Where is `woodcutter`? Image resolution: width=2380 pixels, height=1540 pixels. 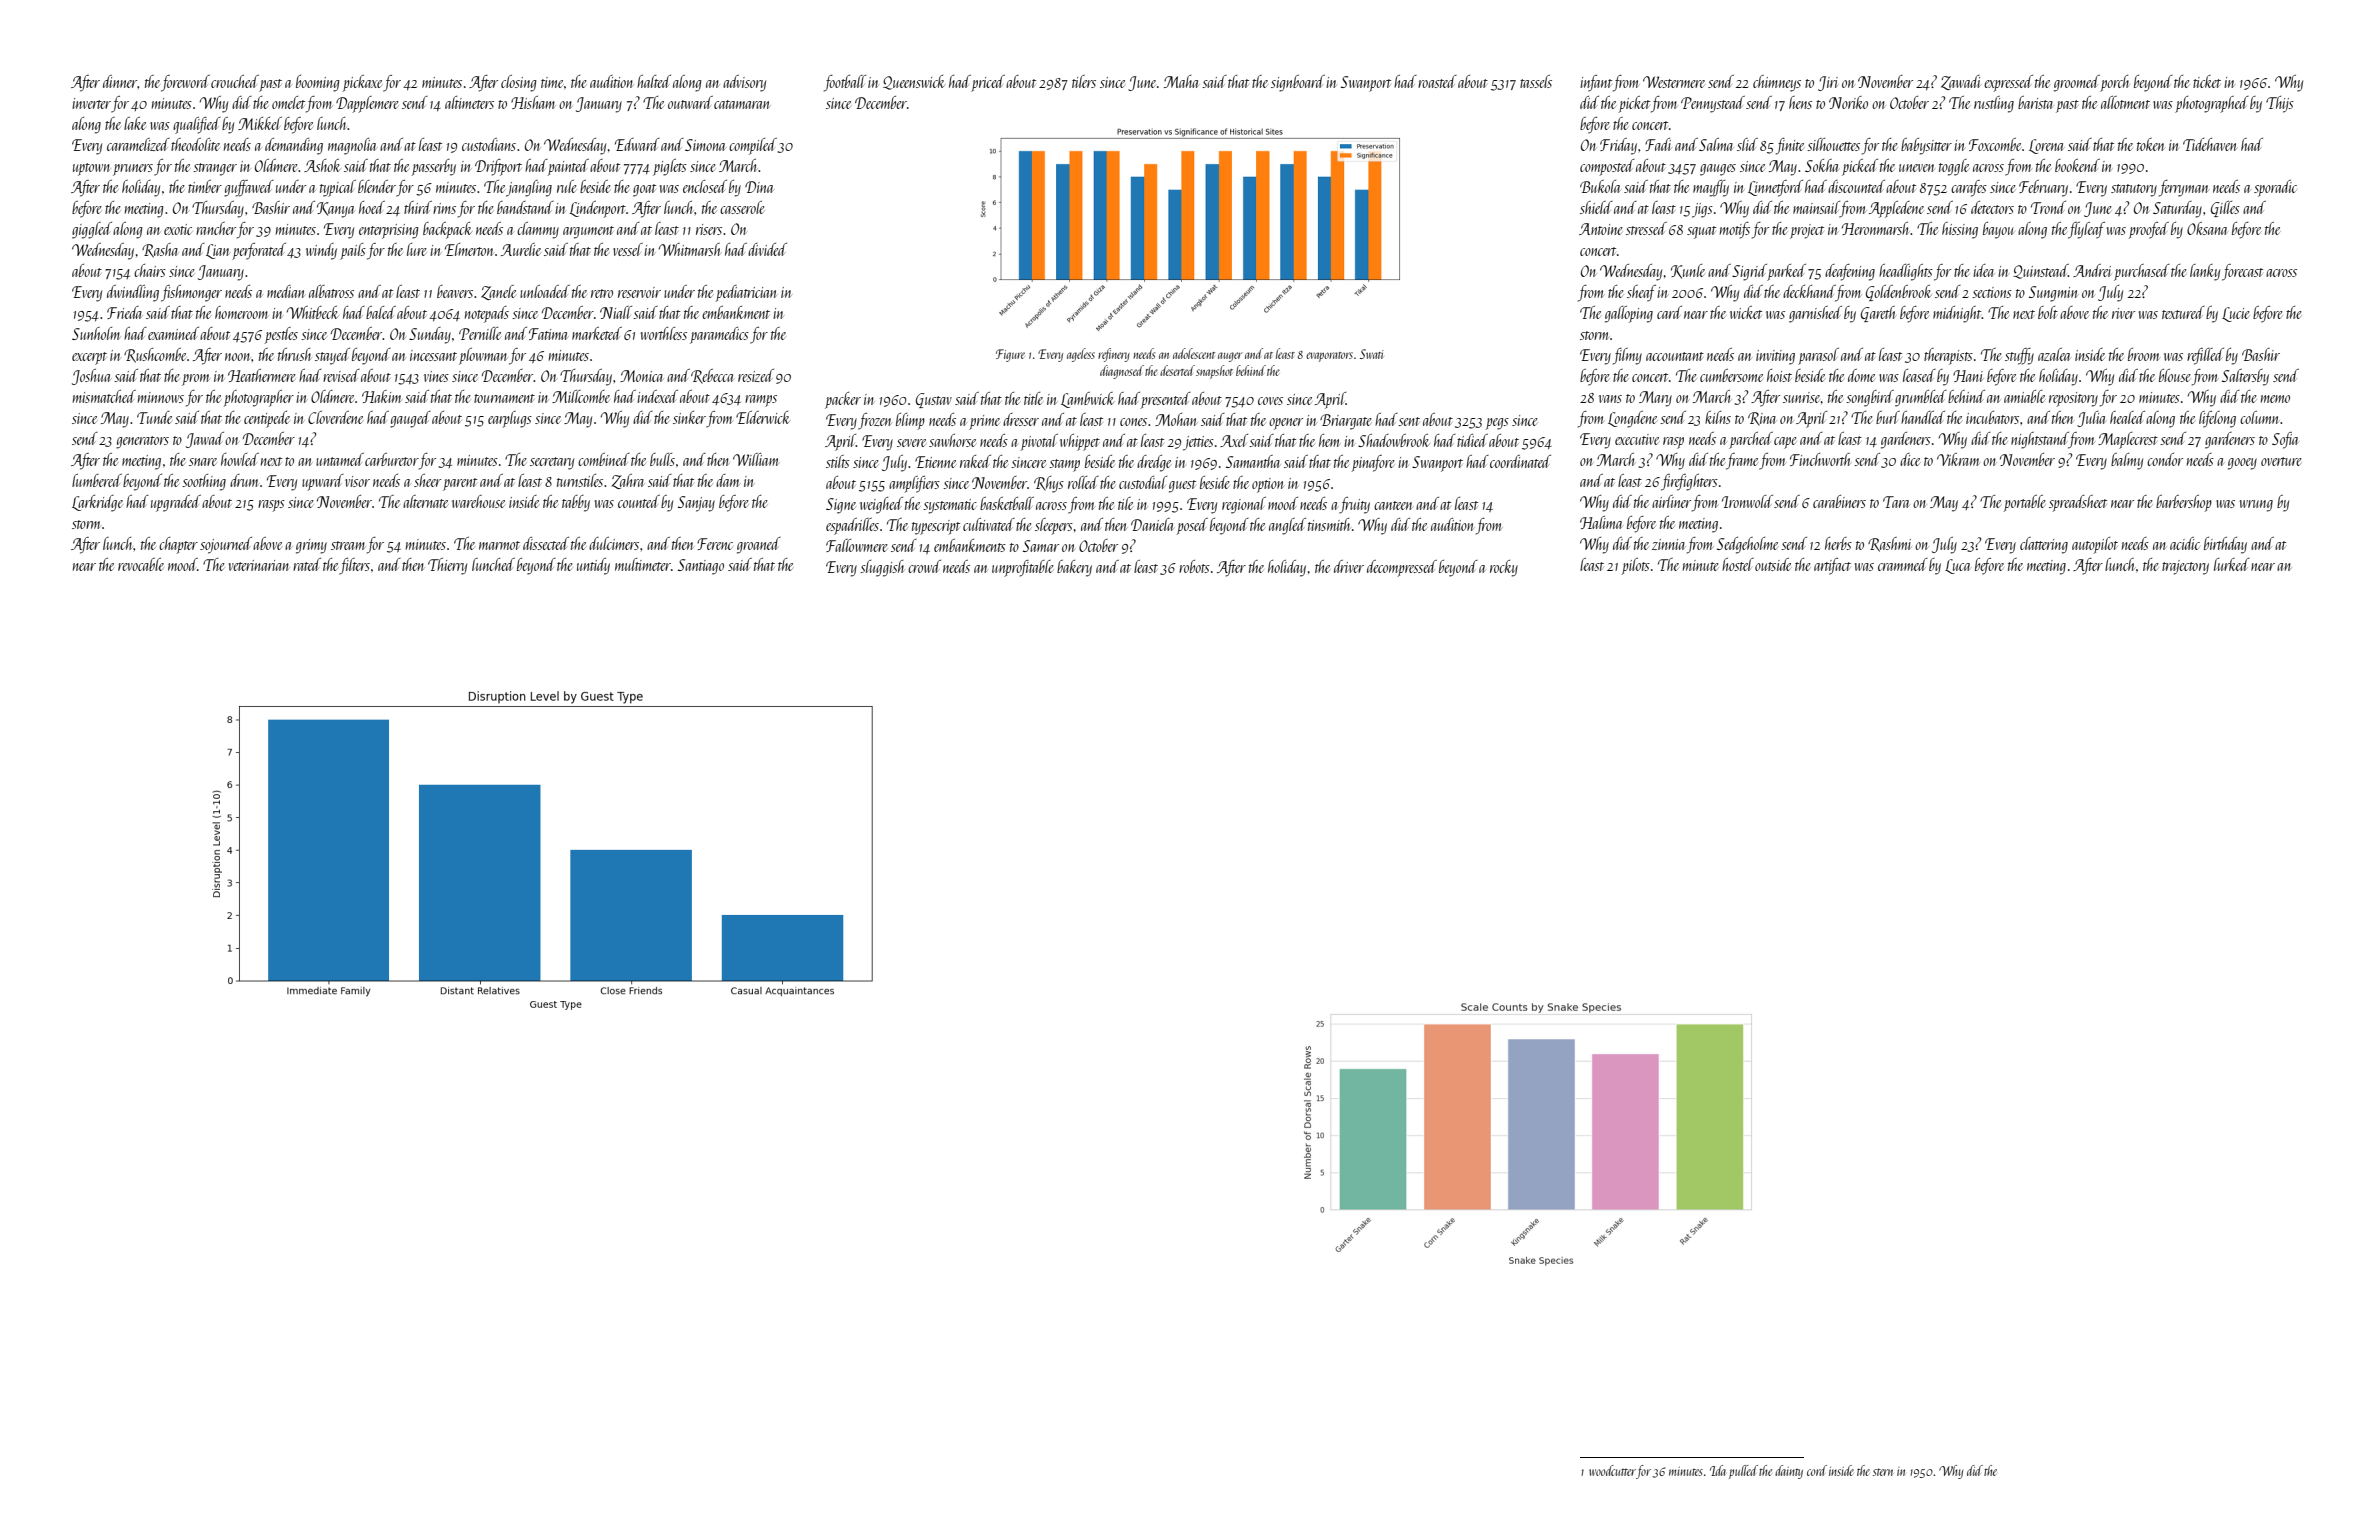 woodcutter is located at coordinates (1612, 1470).
